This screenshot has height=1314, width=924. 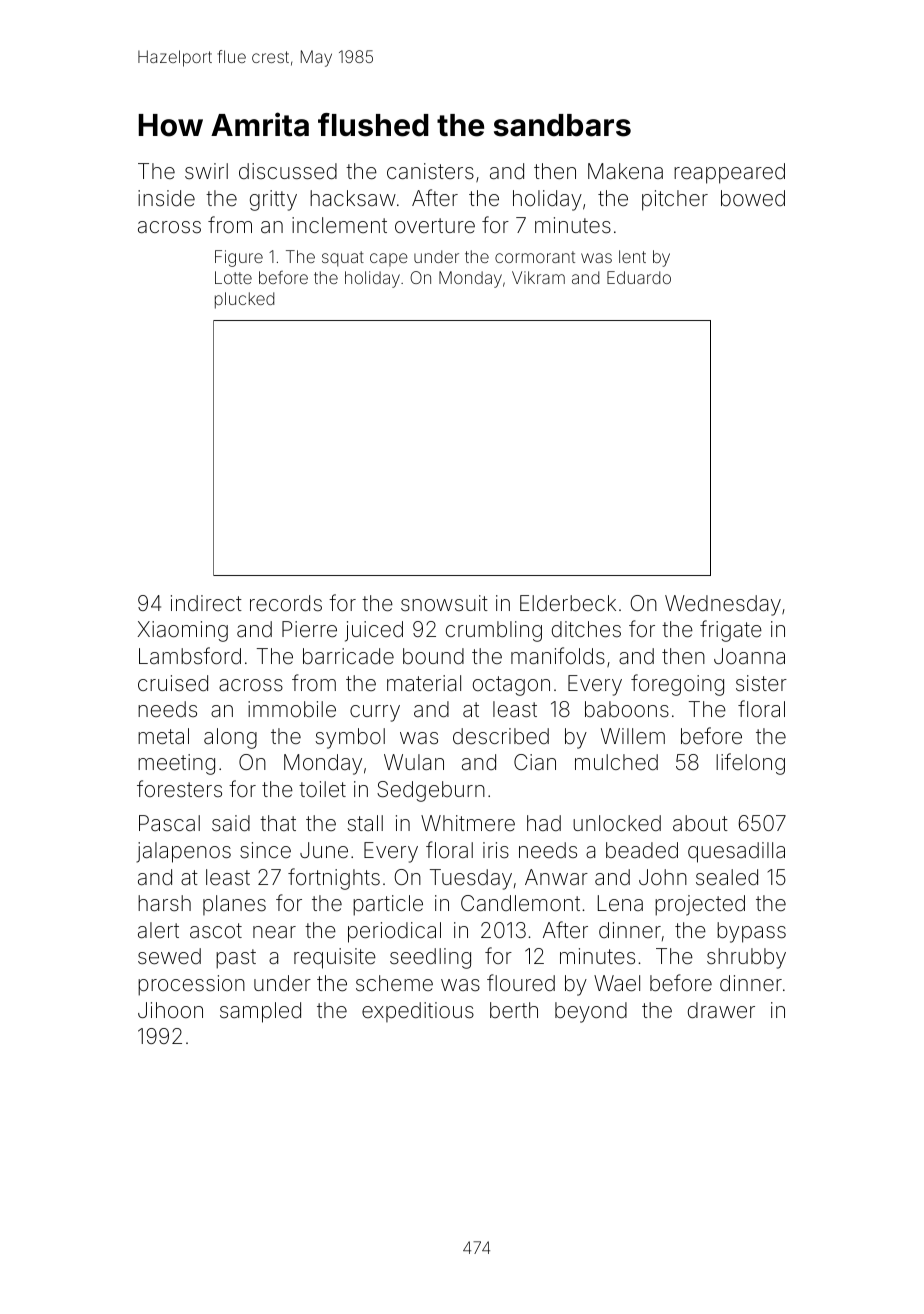 What do you see at coordinates (206, 171) in the screenshot?
I see `swirl` at bounding box center [206, 171].
